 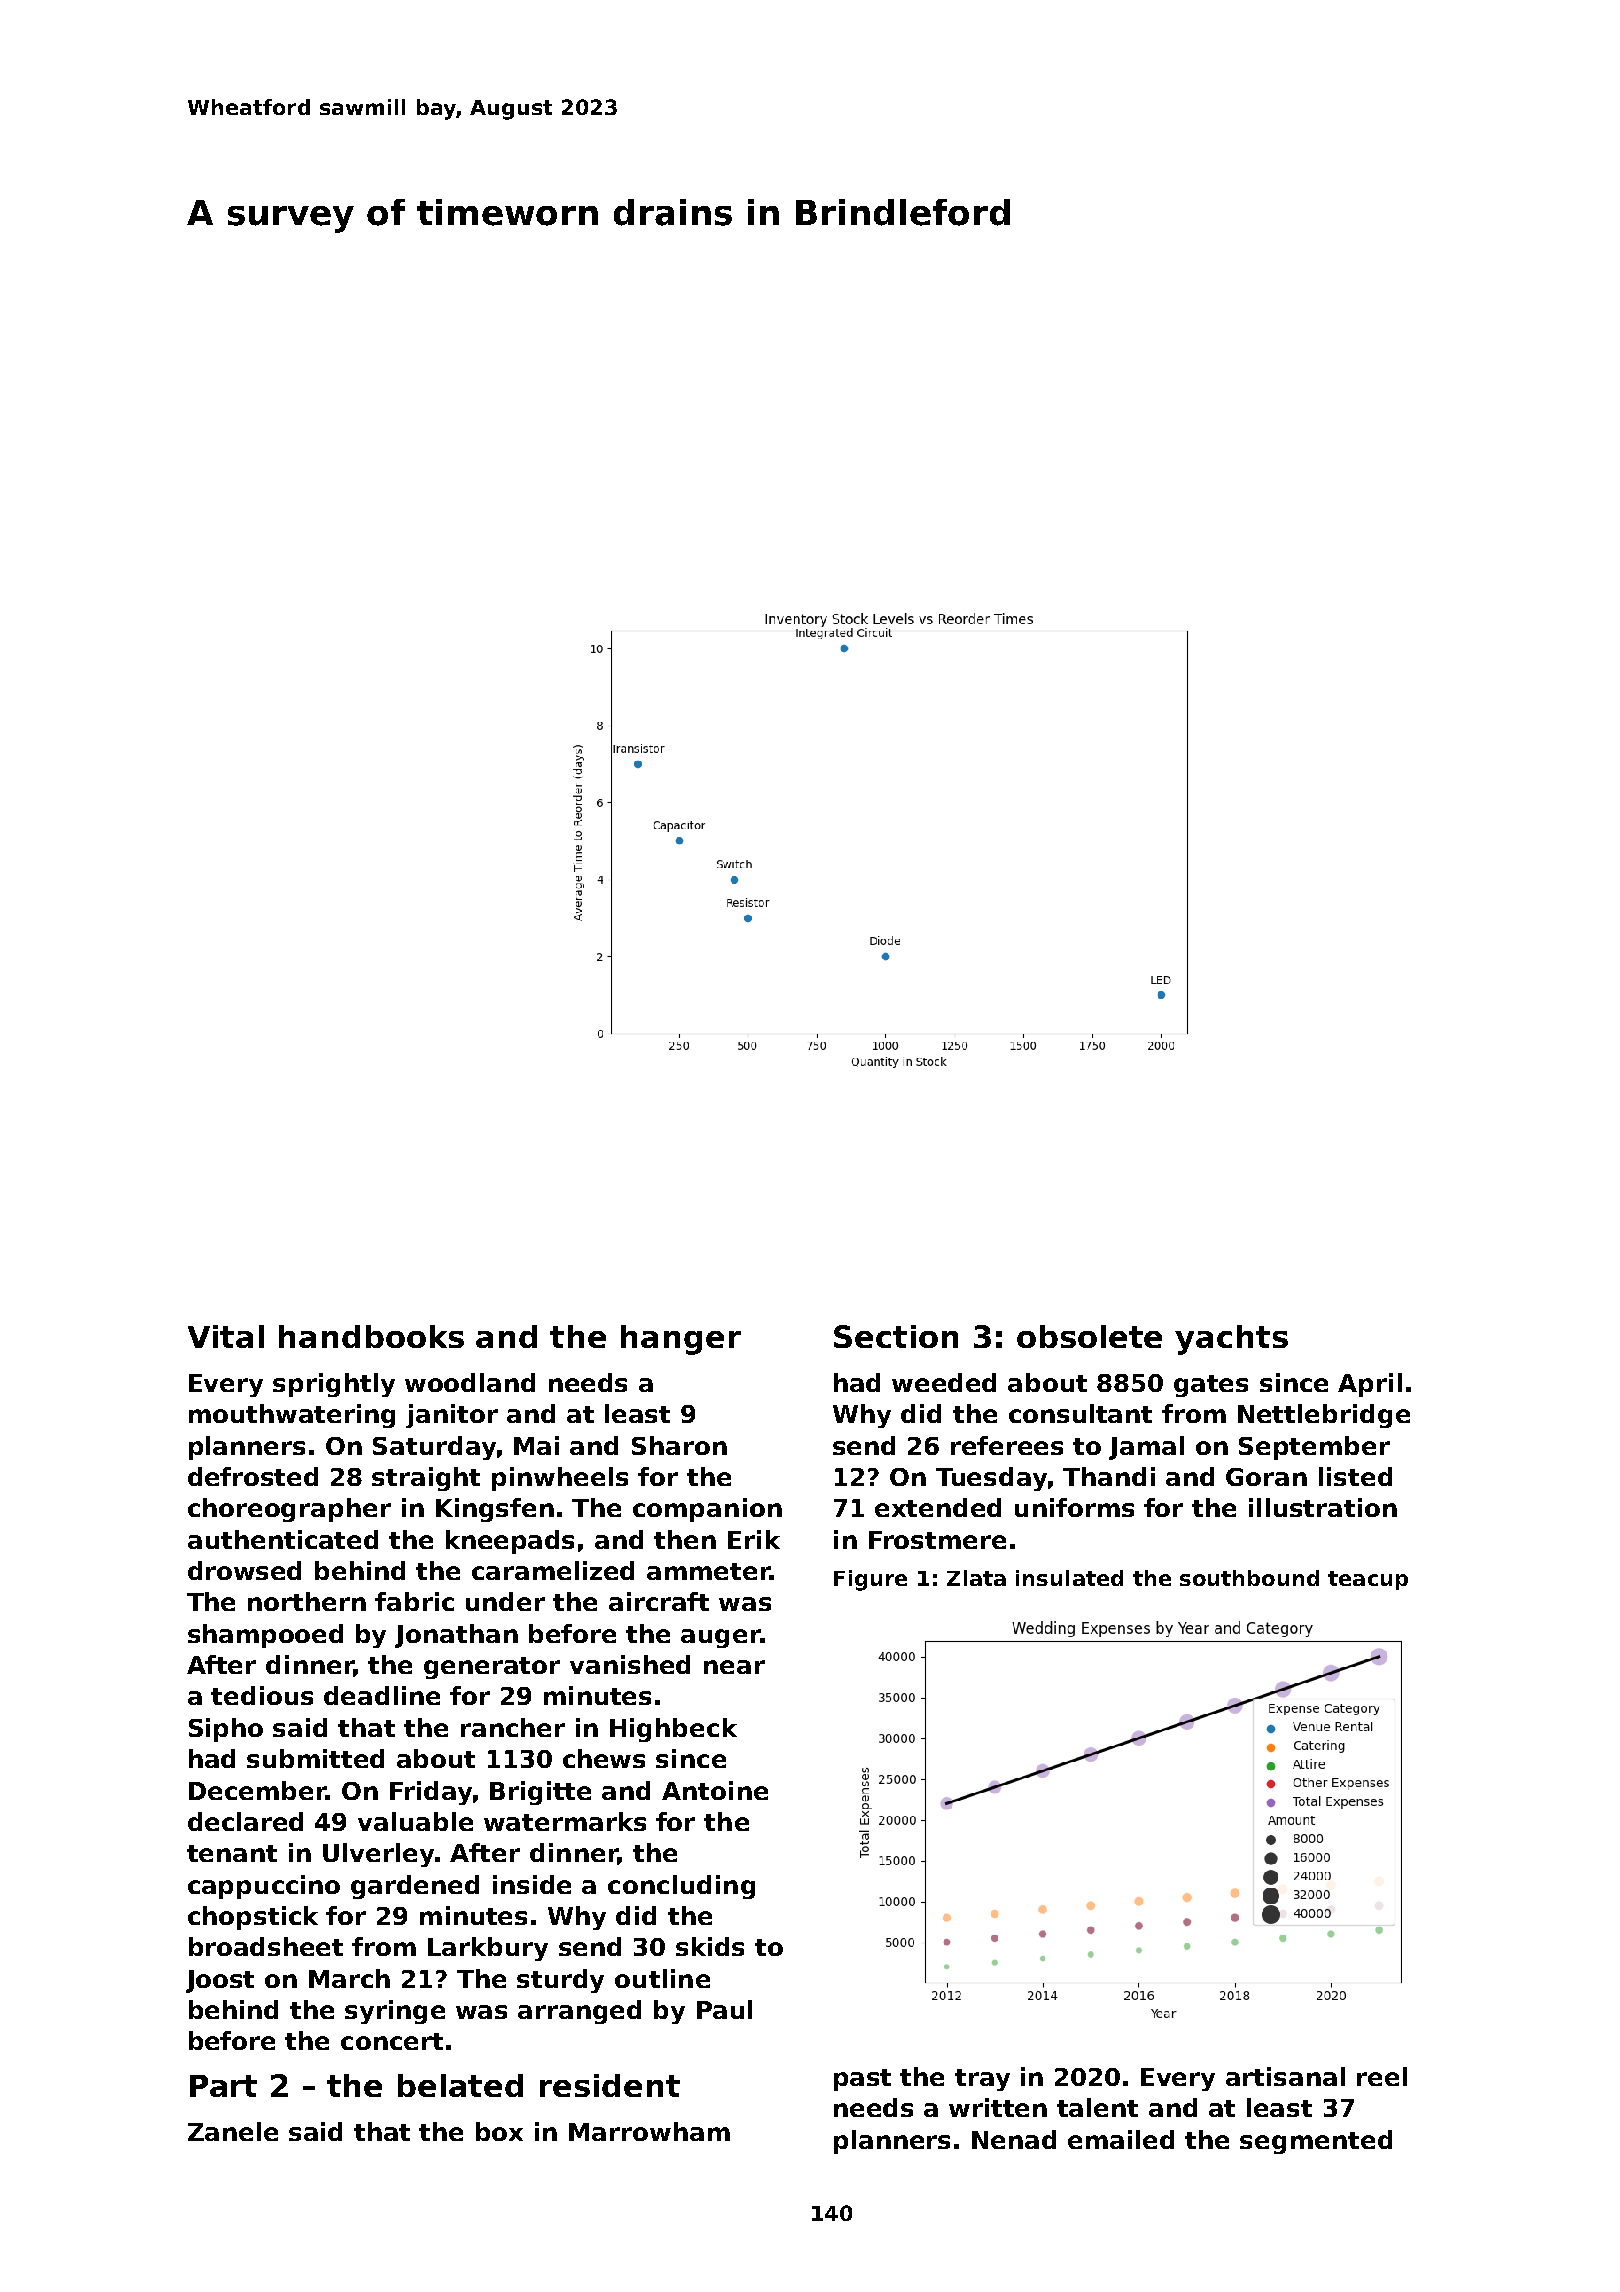 I want to click on Zanele, so click(x=233, y=2131).
